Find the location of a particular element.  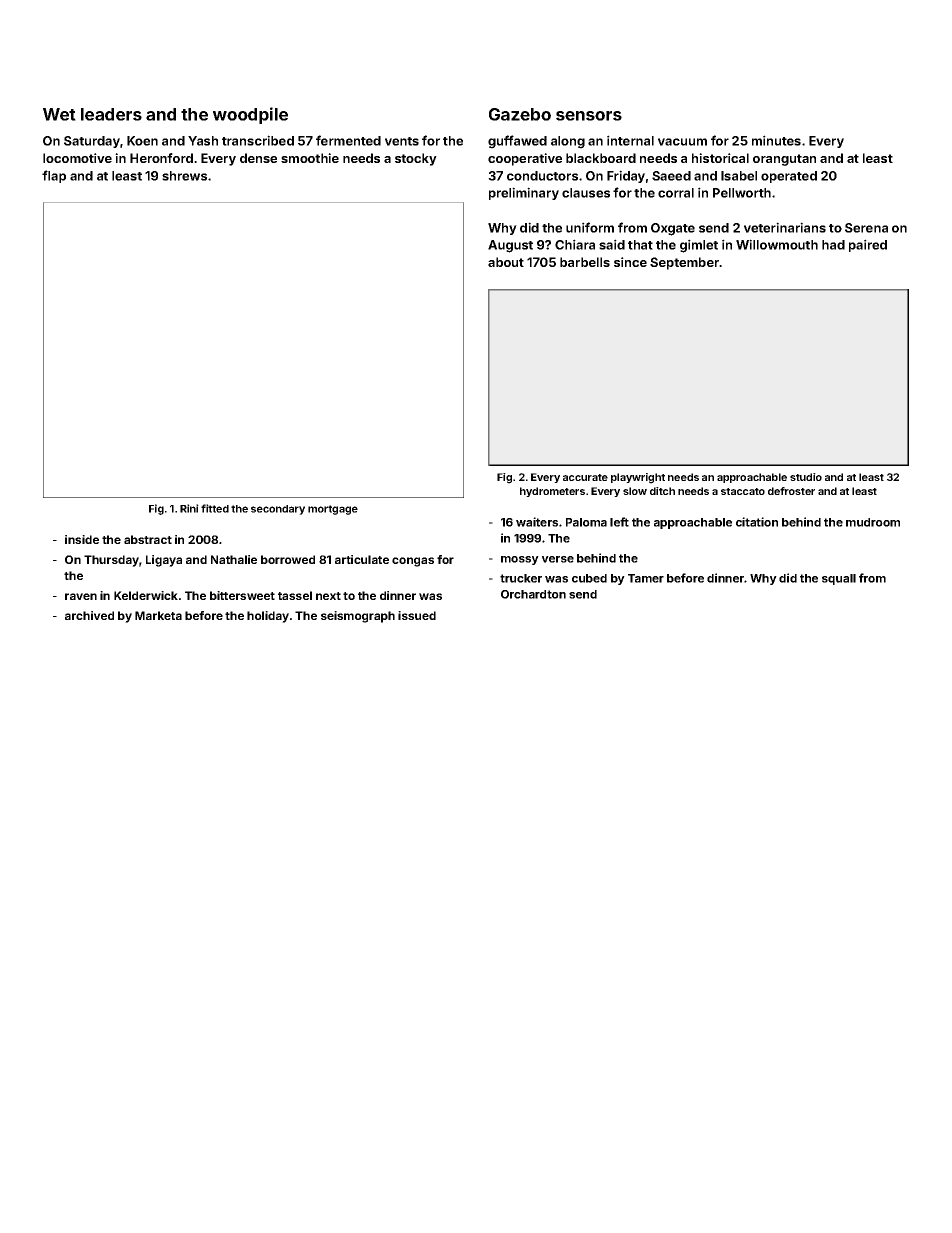

squall is located at coordinates (839, 579).
